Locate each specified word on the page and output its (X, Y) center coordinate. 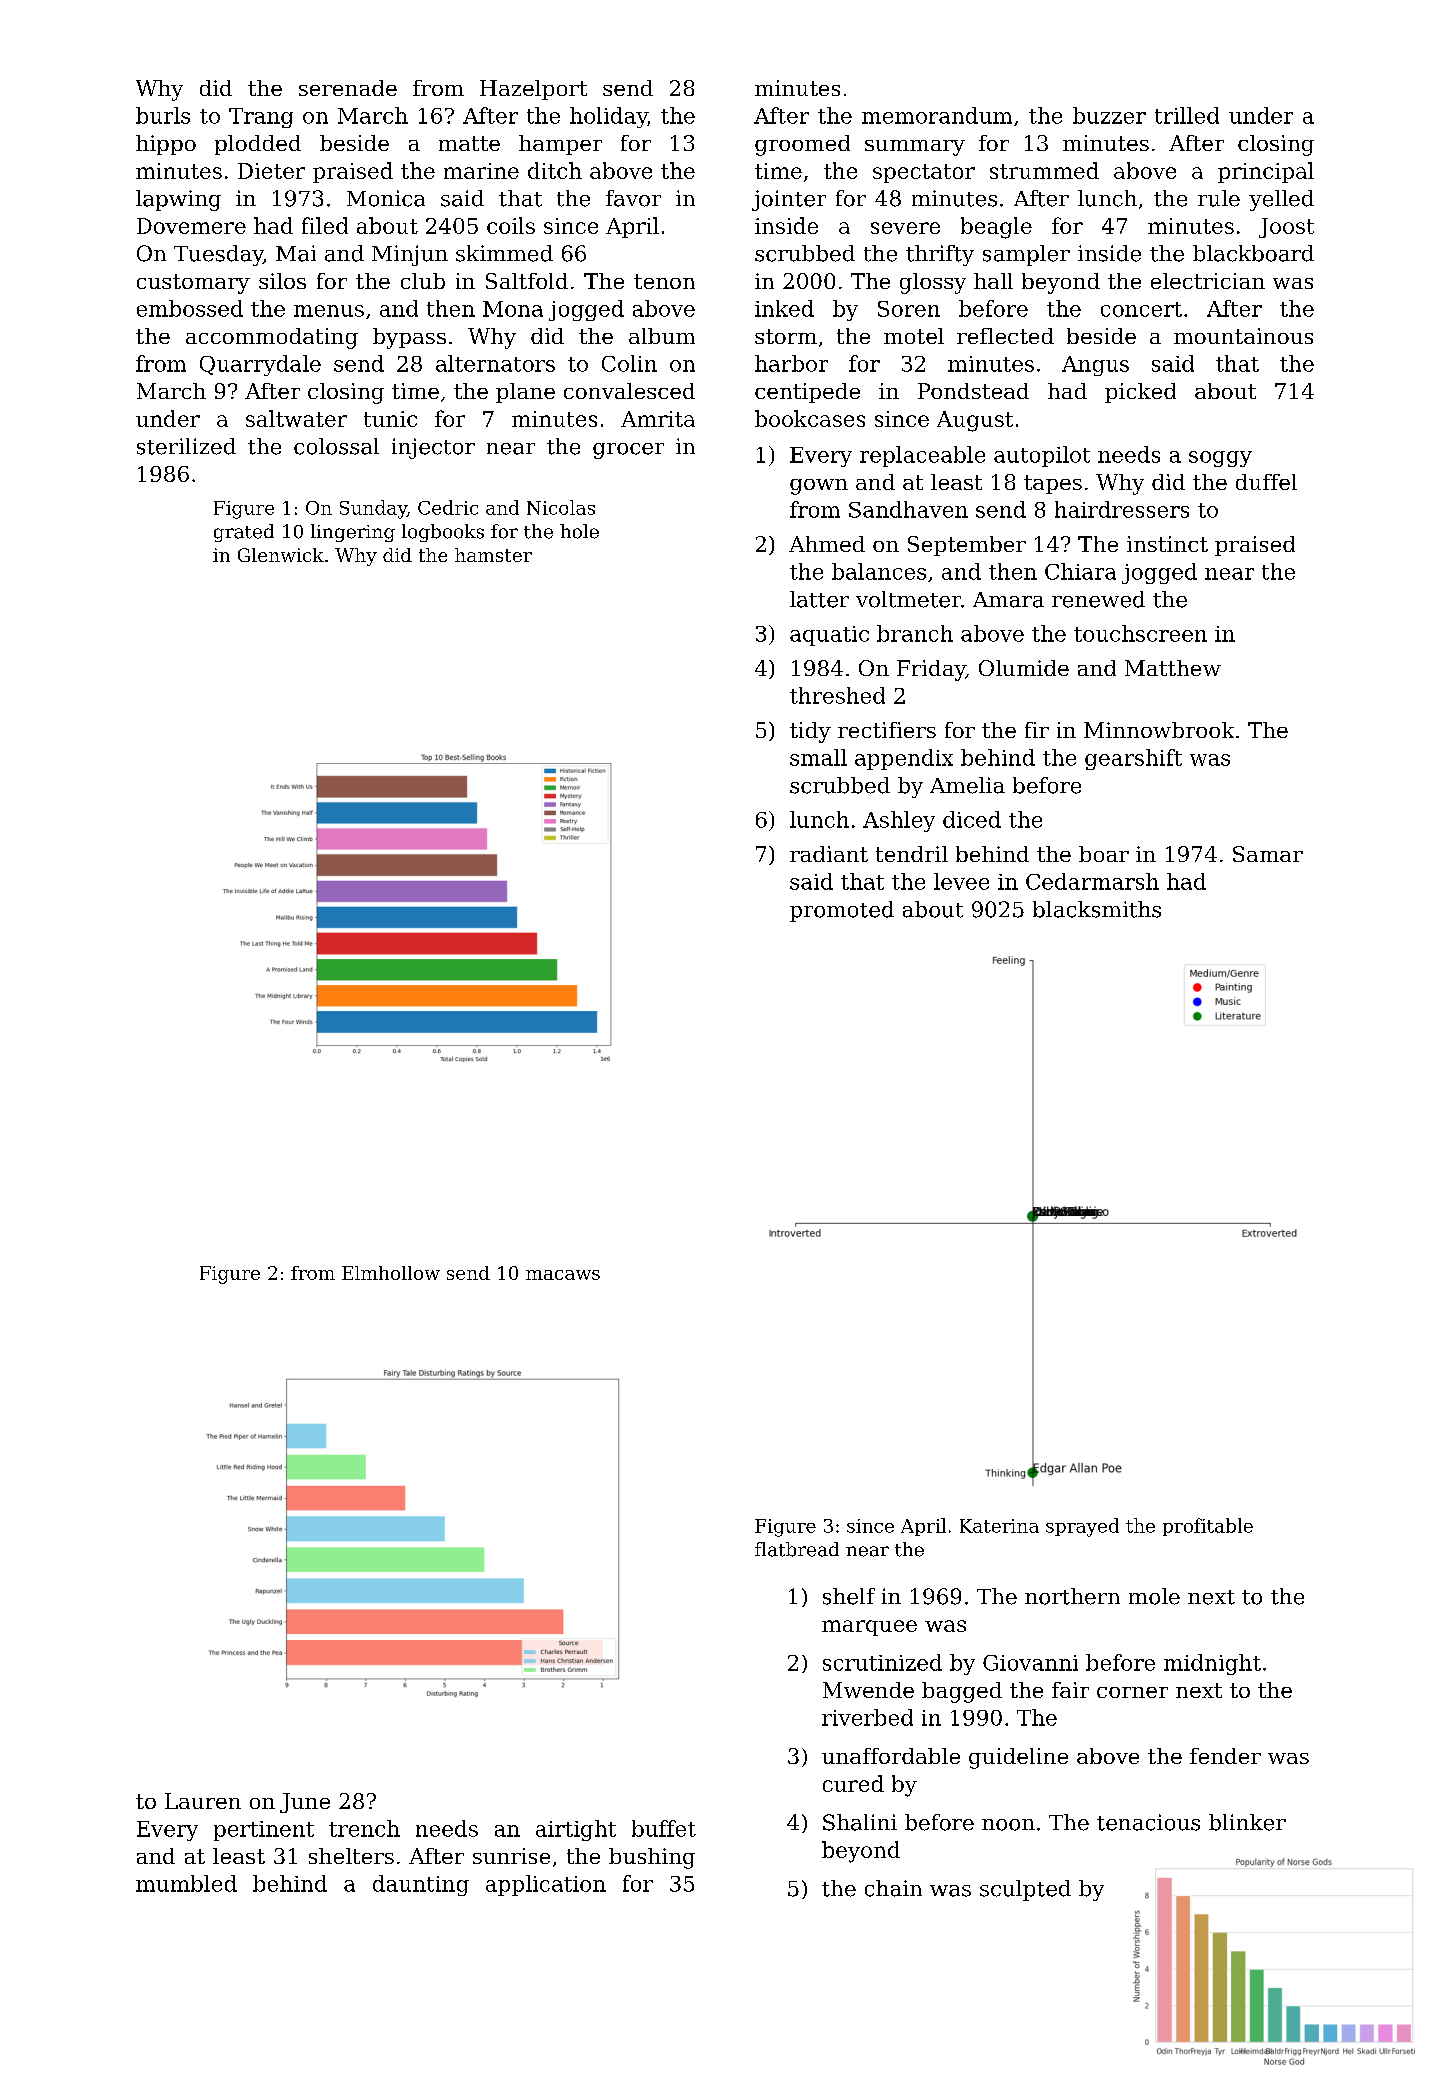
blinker (1247, 1822)
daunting (421, 1885)
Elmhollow (391, 1273)
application (546, 1885)
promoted (842, 911)
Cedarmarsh (1092, 881)
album (662, 336)
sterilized (186, 446)
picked (1140, 393)
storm (786, 336)
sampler (1026, 255)
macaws (563, 1275)
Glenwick (281, 555)
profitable (1208, 1527)
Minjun (410, 255)
